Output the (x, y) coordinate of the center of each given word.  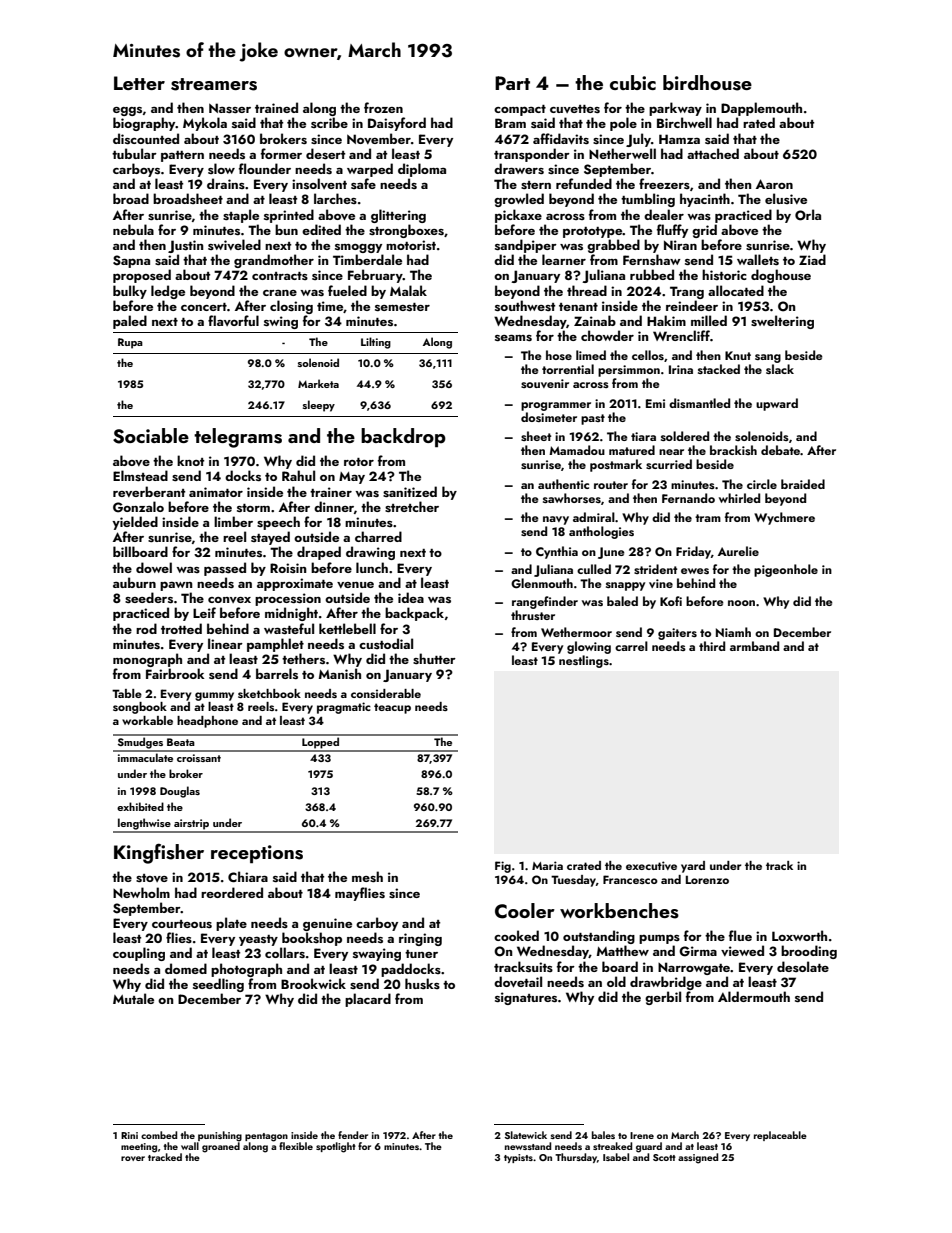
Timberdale (367, 259)
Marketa (318, 383)
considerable (386, 693)
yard (693, 867)
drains (226, 183)
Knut (738, 355)
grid (704, 231)
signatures (526, 998)
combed (159, 1135)
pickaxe (518, 216)
